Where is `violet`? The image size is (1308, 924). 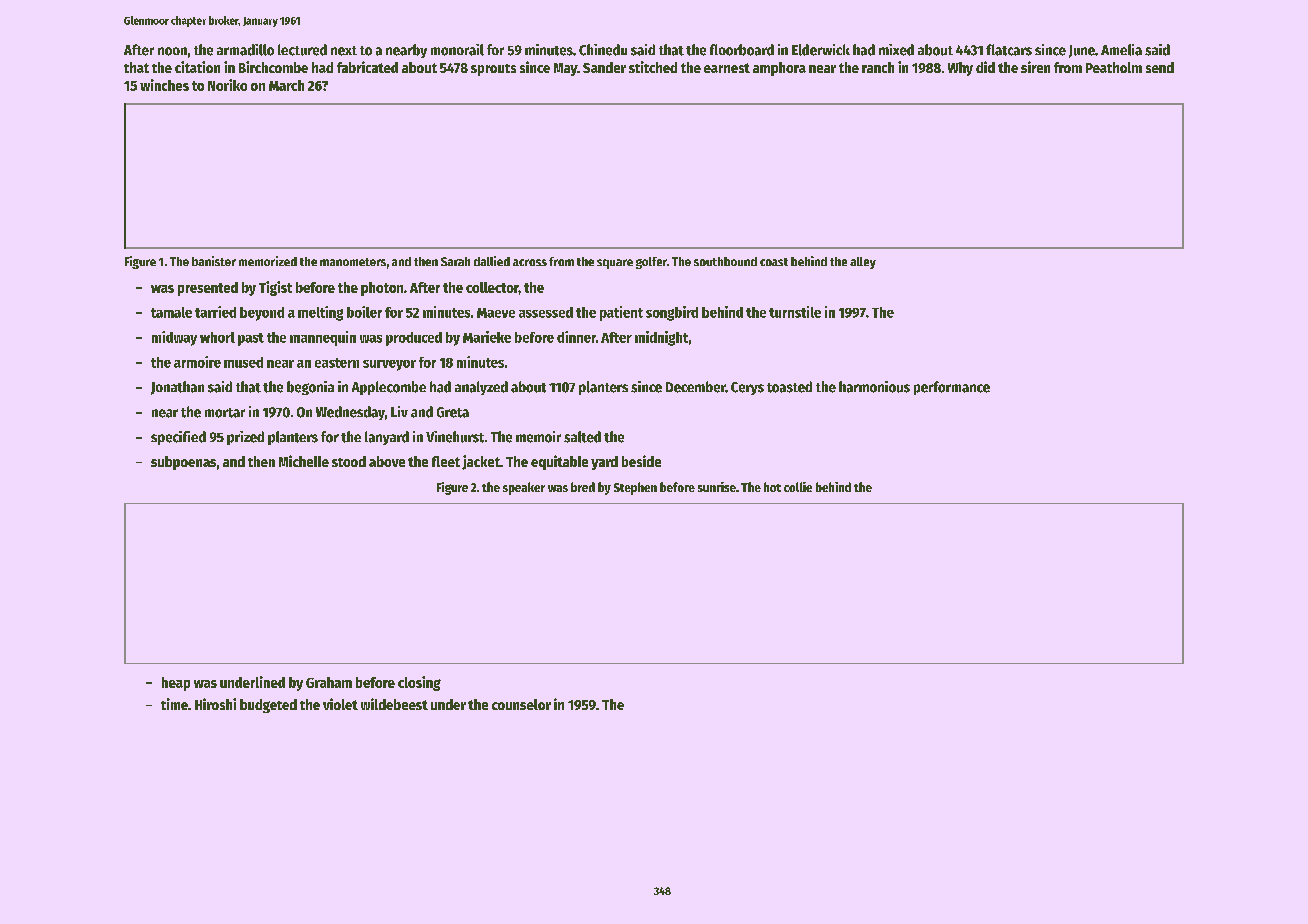 violet is located at coordinates (340, 704).
